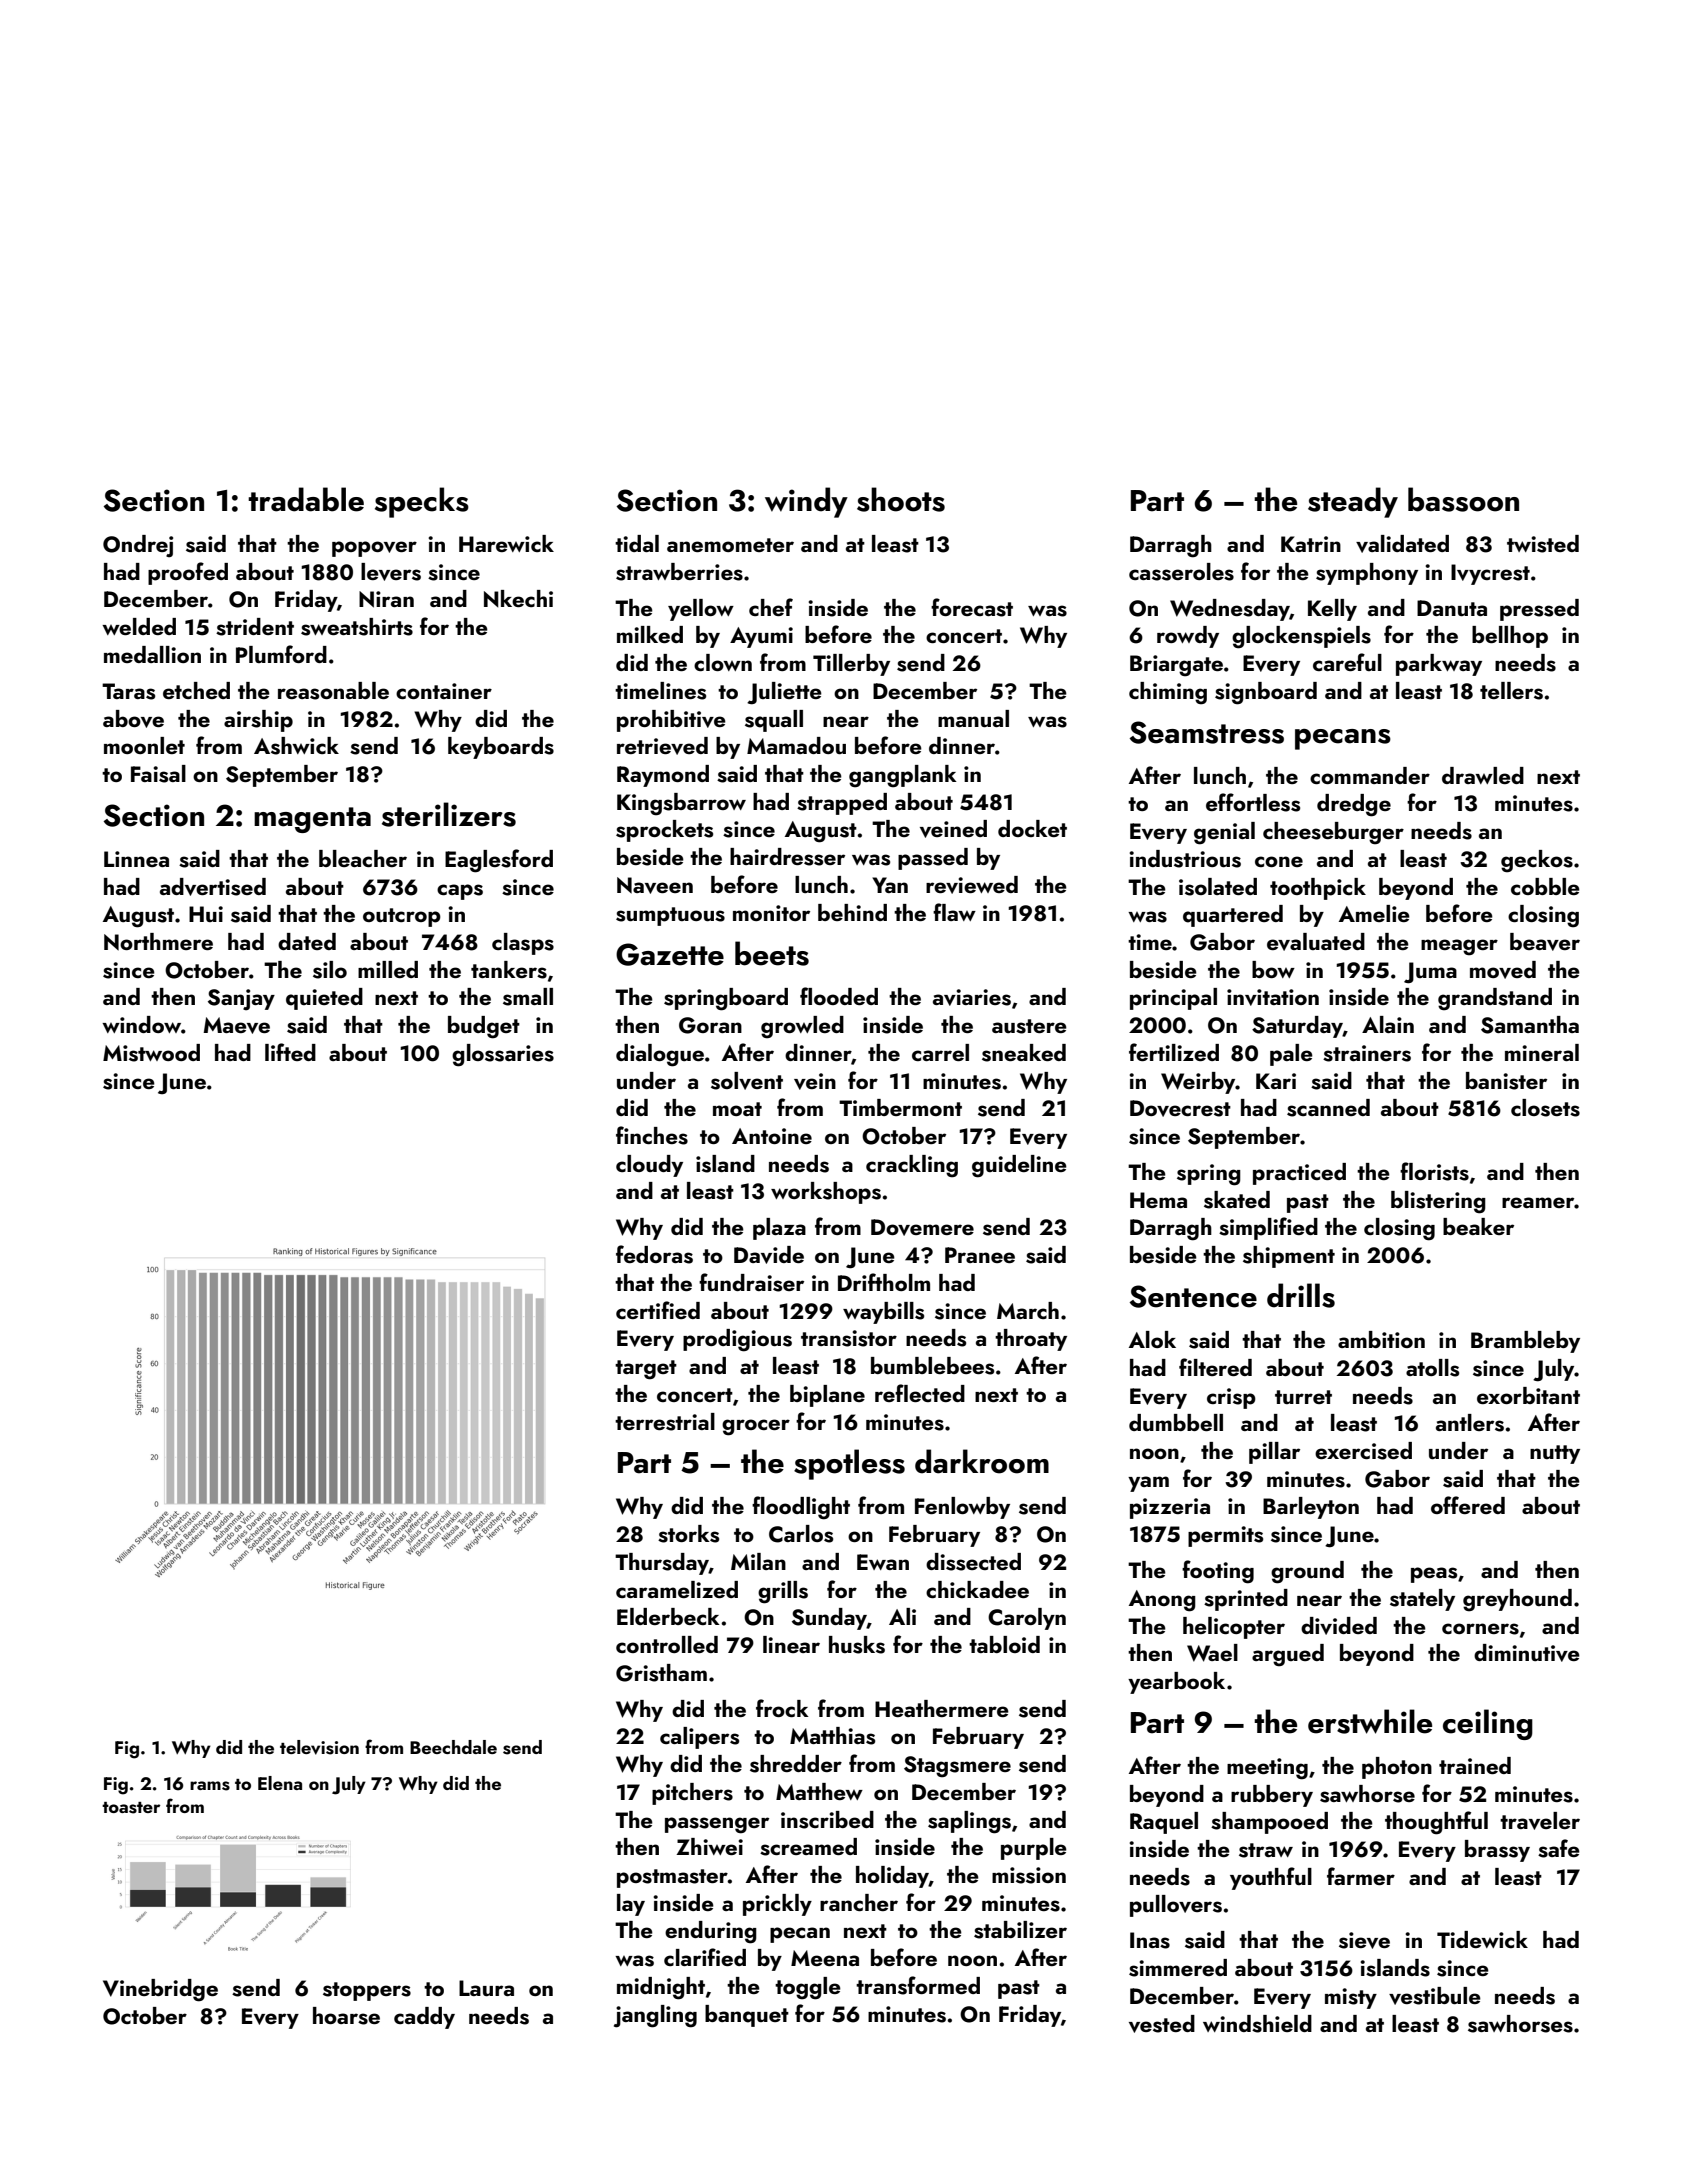 The width and height of the image is (1683, 2178). Describe the element at coordinates (662, 746) in the image. I see `retrieved` at that location.
